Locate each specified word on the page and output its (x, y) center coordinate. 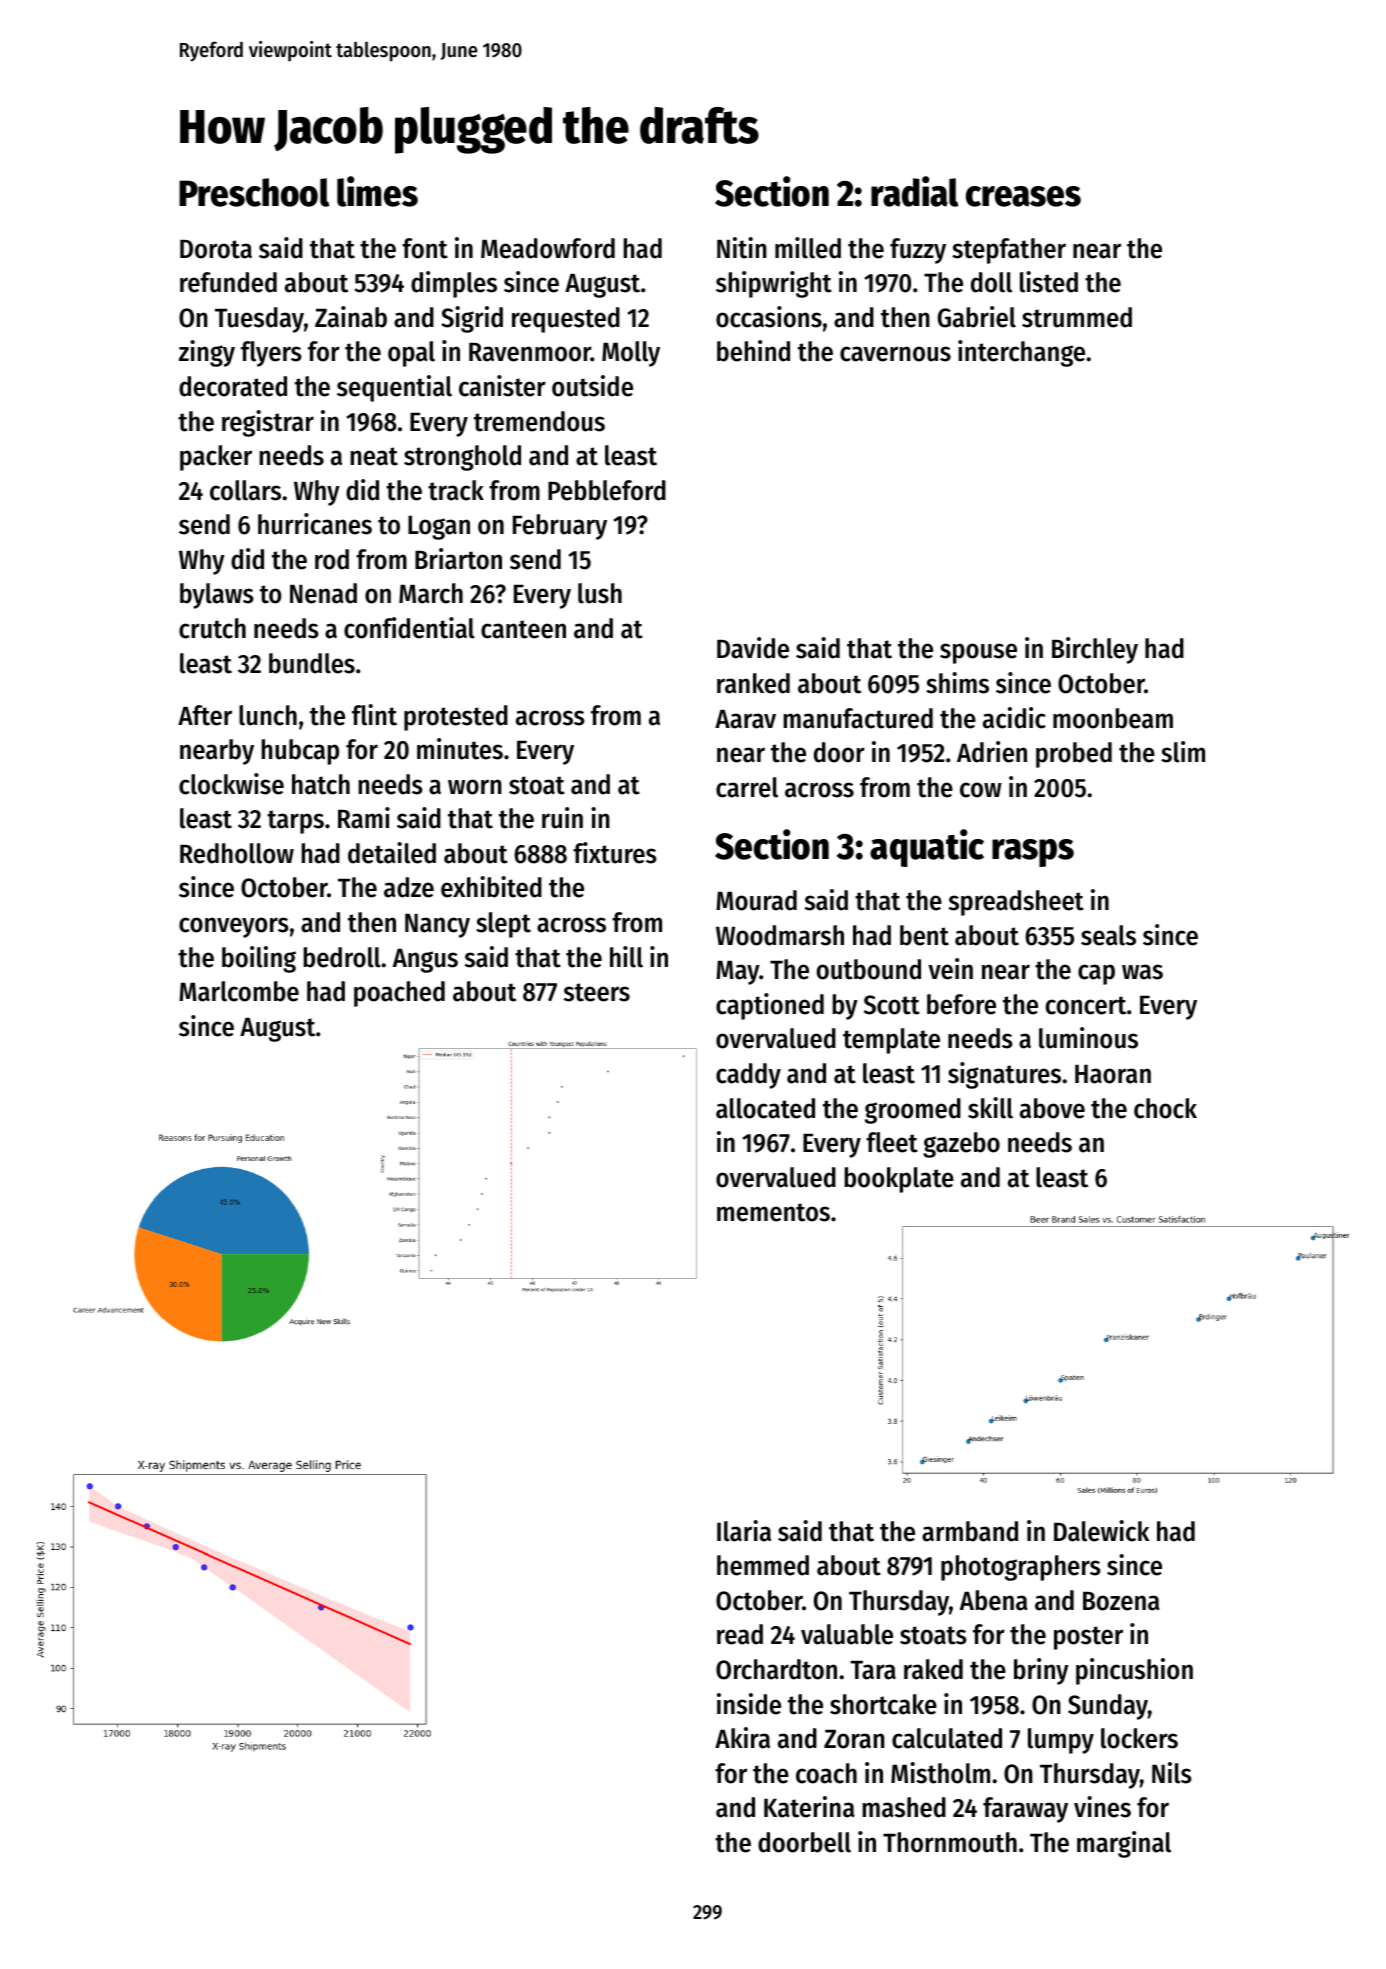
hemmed (763, 1565)
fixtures (615, 853)
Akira (742, 1738)
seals (1108, 935)
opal (411, 354)
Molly (631, 354)
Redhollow (237, 853)
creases (1023, 196)
